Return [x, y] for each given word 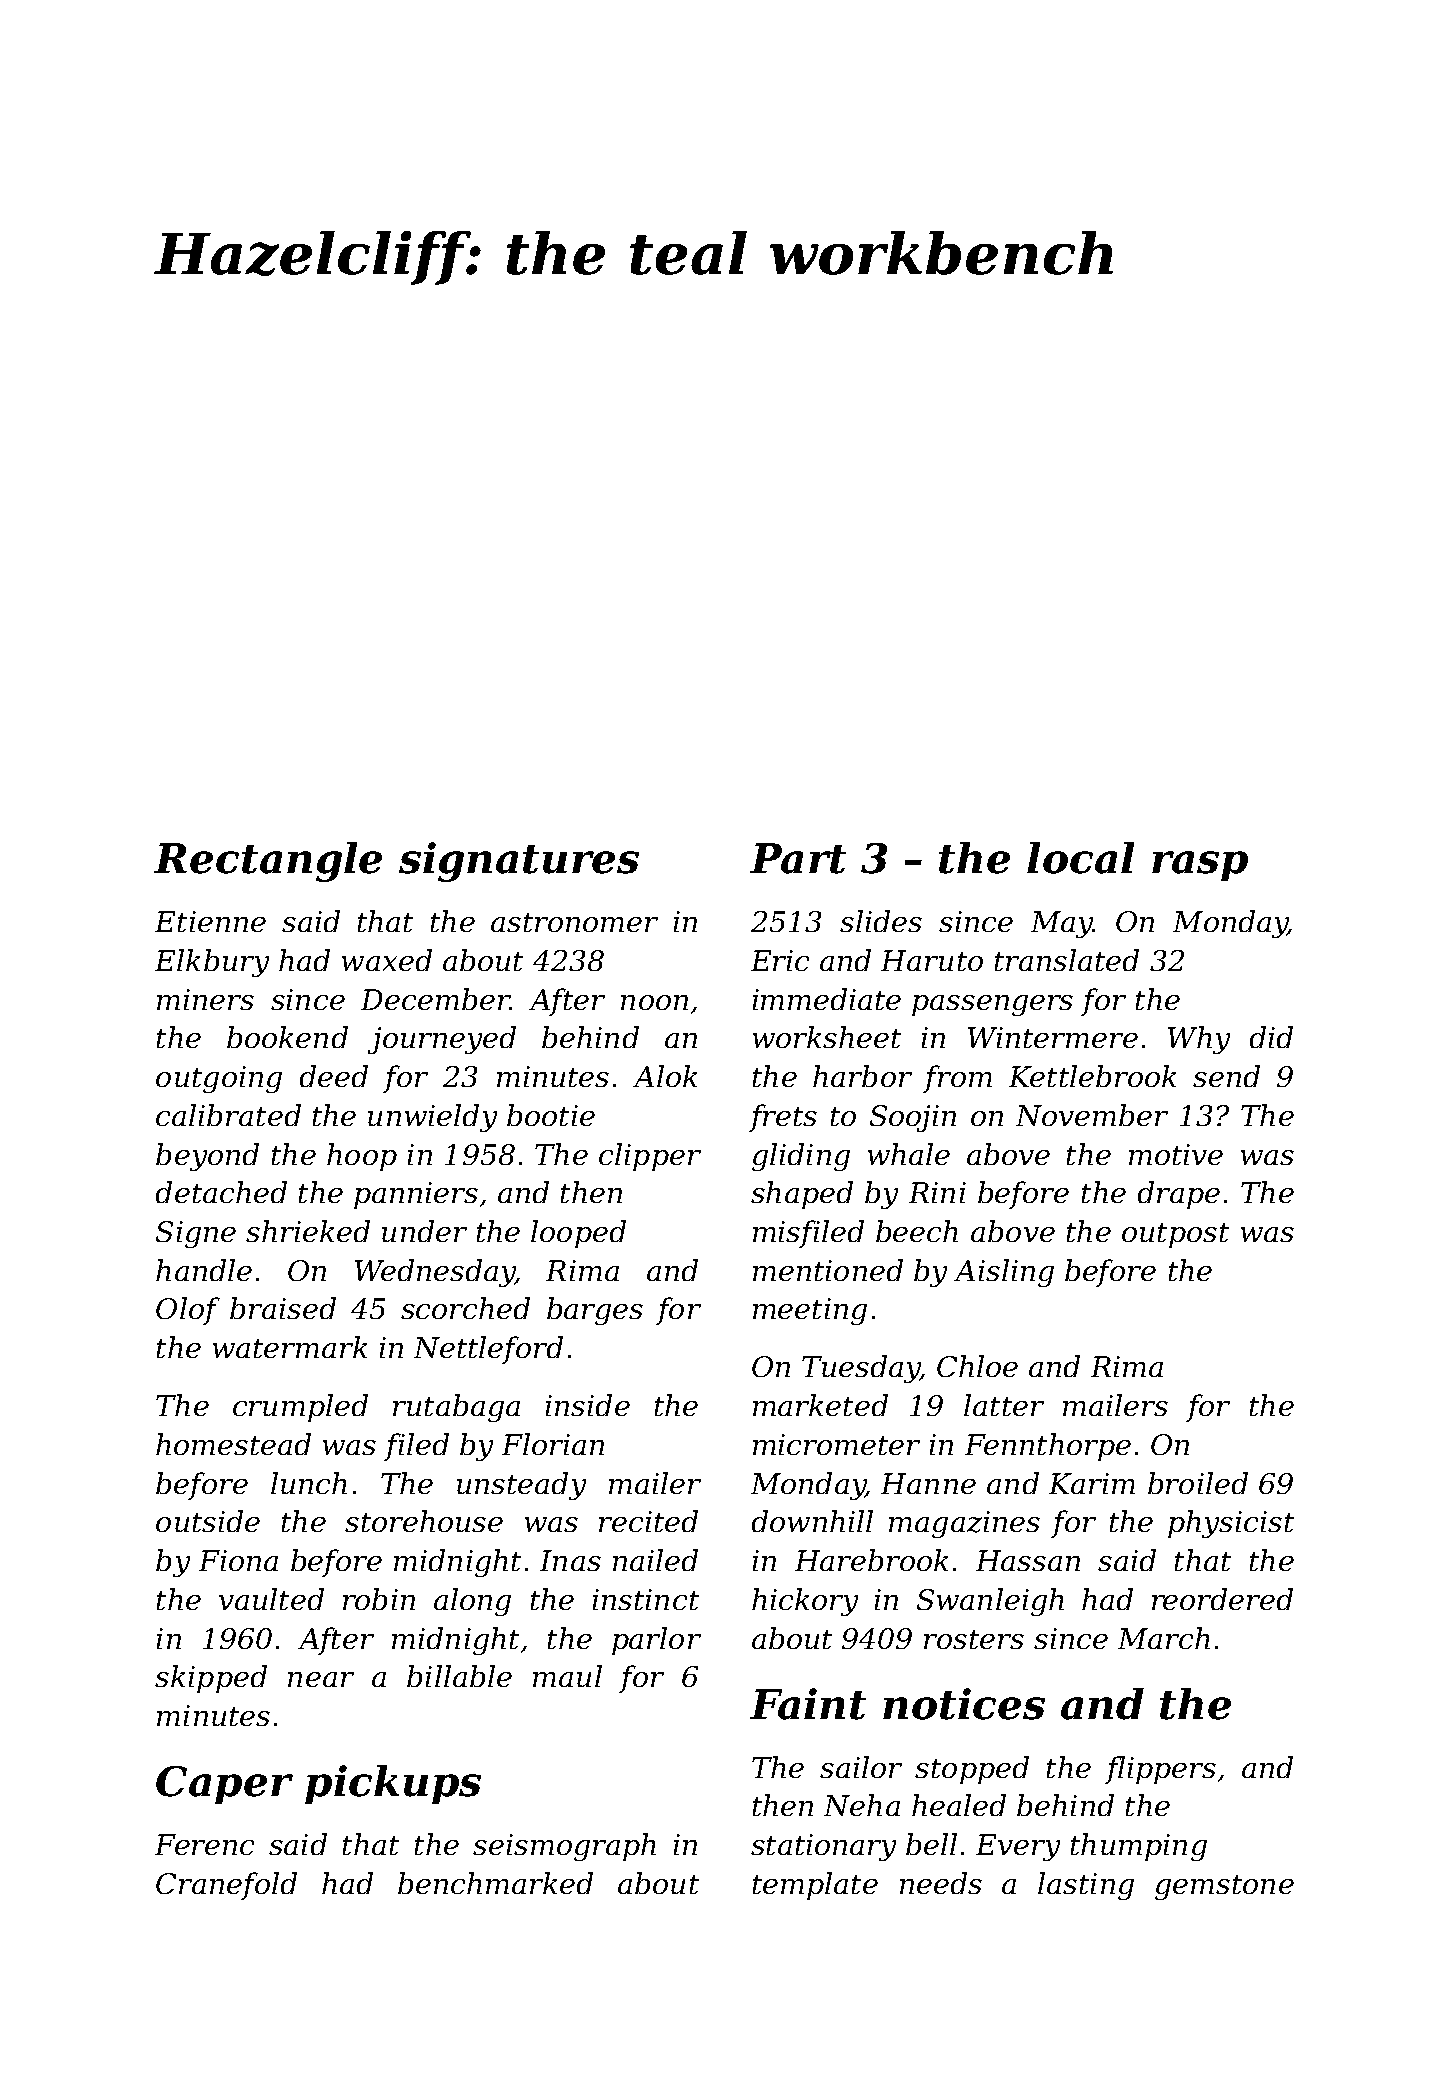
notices [964, 1704]
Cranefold [226, 1886]
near [321, 1679]
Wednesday [435, 1273]
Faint [808, 1704]
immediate [827, 999]
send [1226, 1076]
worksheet [827, 1037]
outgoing [219, 1079]
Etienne [210, 921]
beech [917, 1231]
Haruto [932, 960]
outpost [1175, 1235]
